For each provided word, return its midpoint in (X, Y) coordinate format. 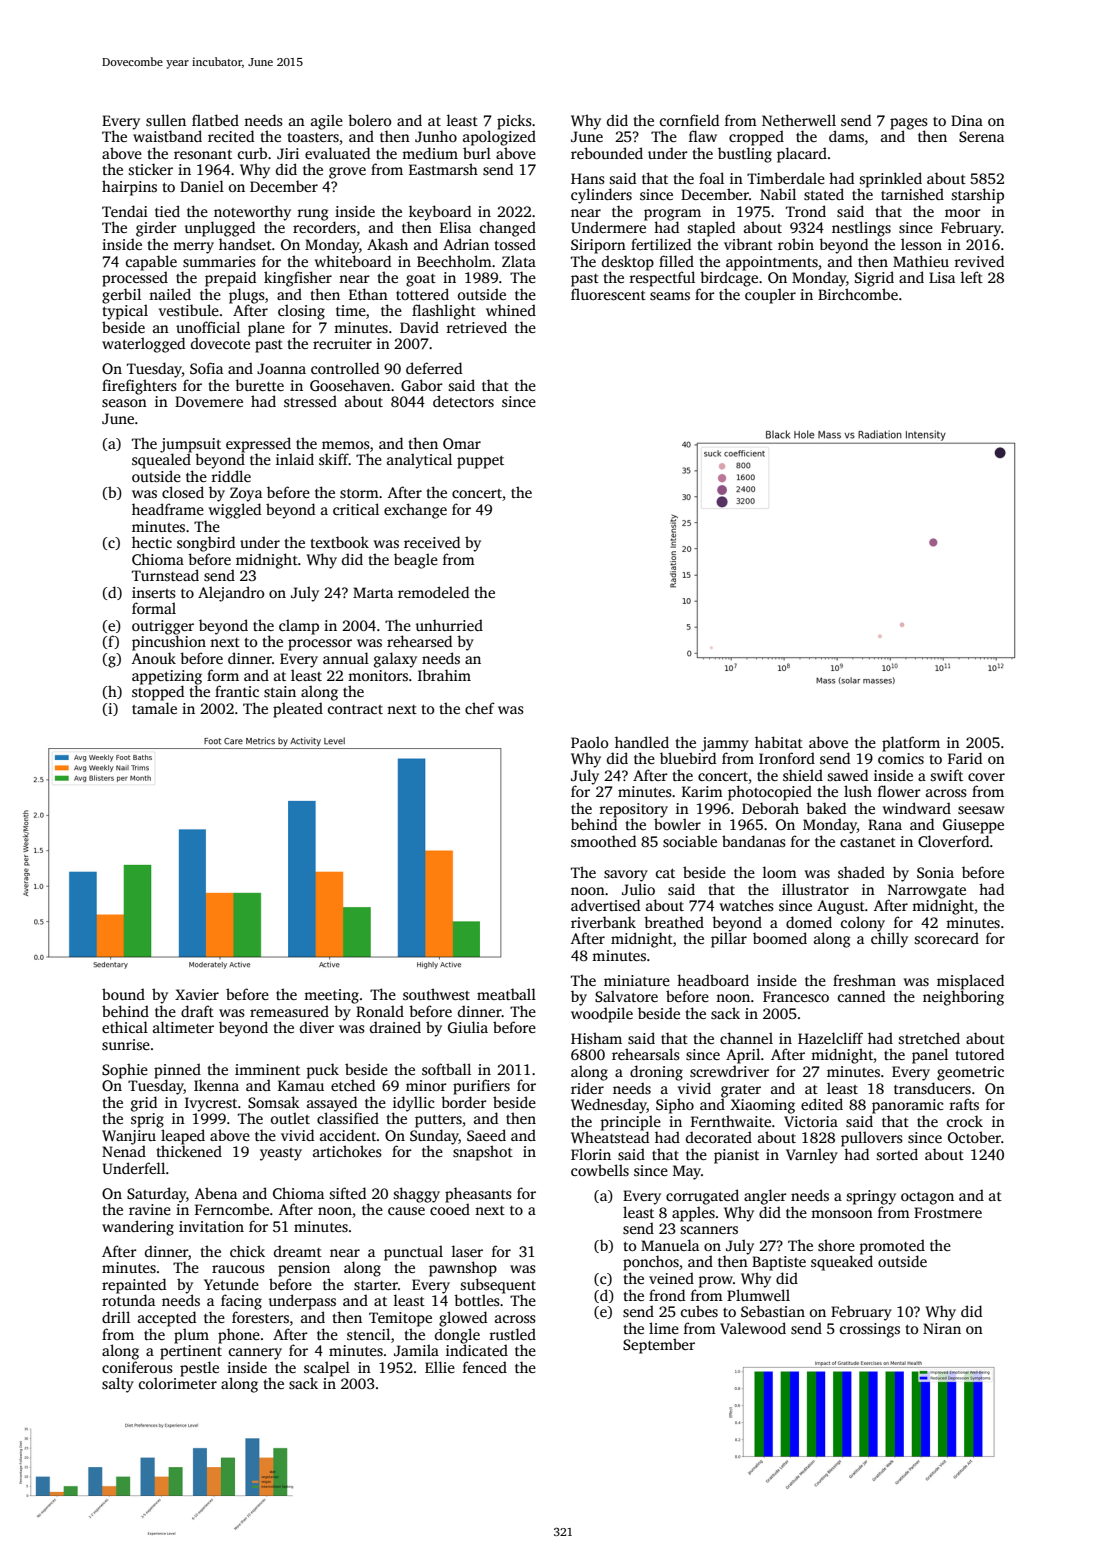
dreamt (298, 1251)
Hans (588, 178)
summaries (219, 261)
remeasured (289, 1011)
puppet (480, 462)
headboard (713, 980)
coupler (770, 296)
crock (965, 1121)
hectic (152, 542)
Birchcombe (858, 294)
